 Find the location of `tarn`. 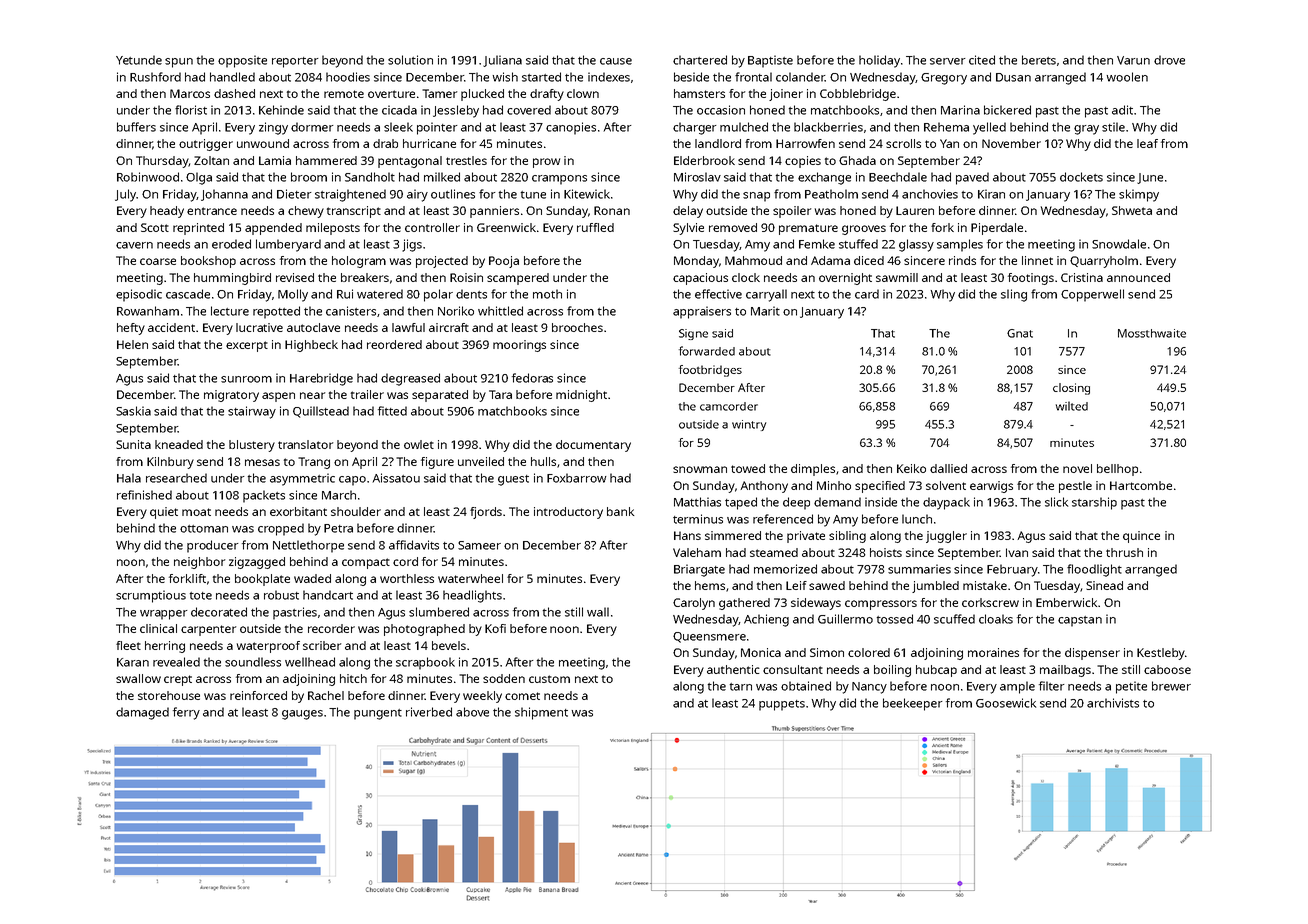

tarn is located at coordinates (741, 687).
